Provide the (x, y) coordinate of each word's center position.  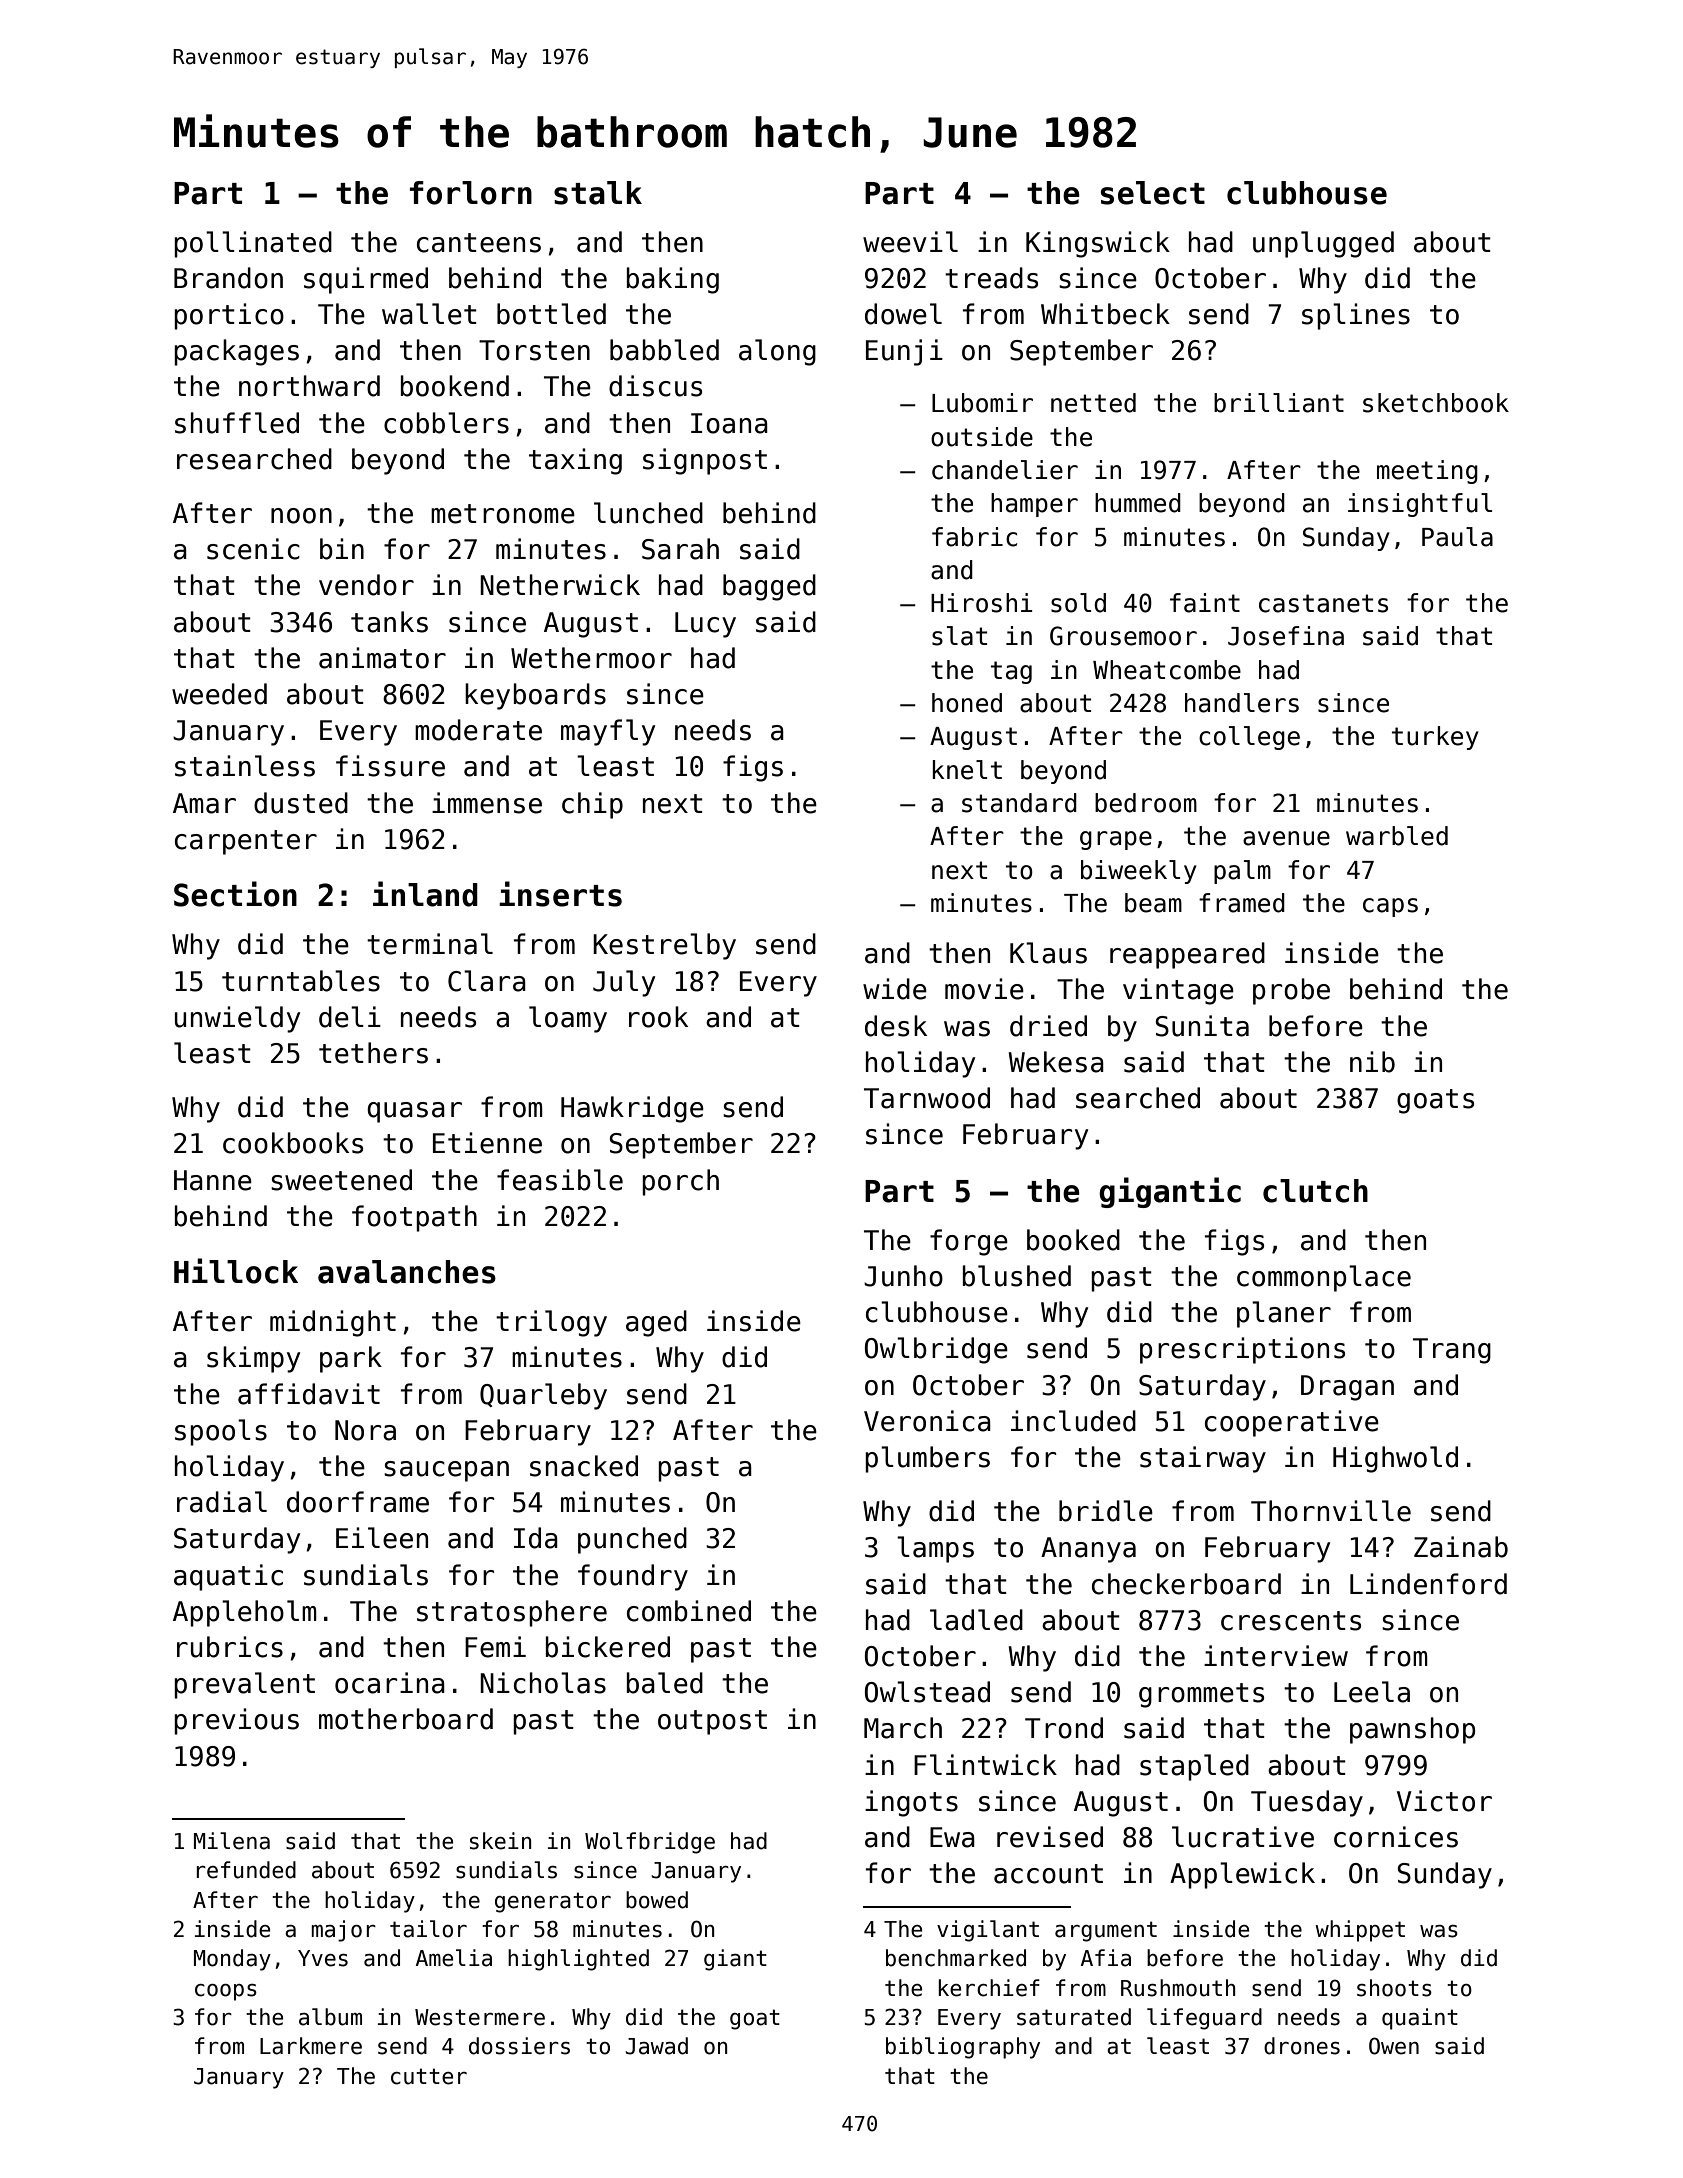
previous (236, 1721)
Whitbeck (1105, 314)
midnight (333, 1323)
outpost (712, 1722)
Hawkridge (632, 1109)
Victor (1444, 1801)
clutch (1315, 1191)
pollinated (253, 244)
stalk (598, 193)
